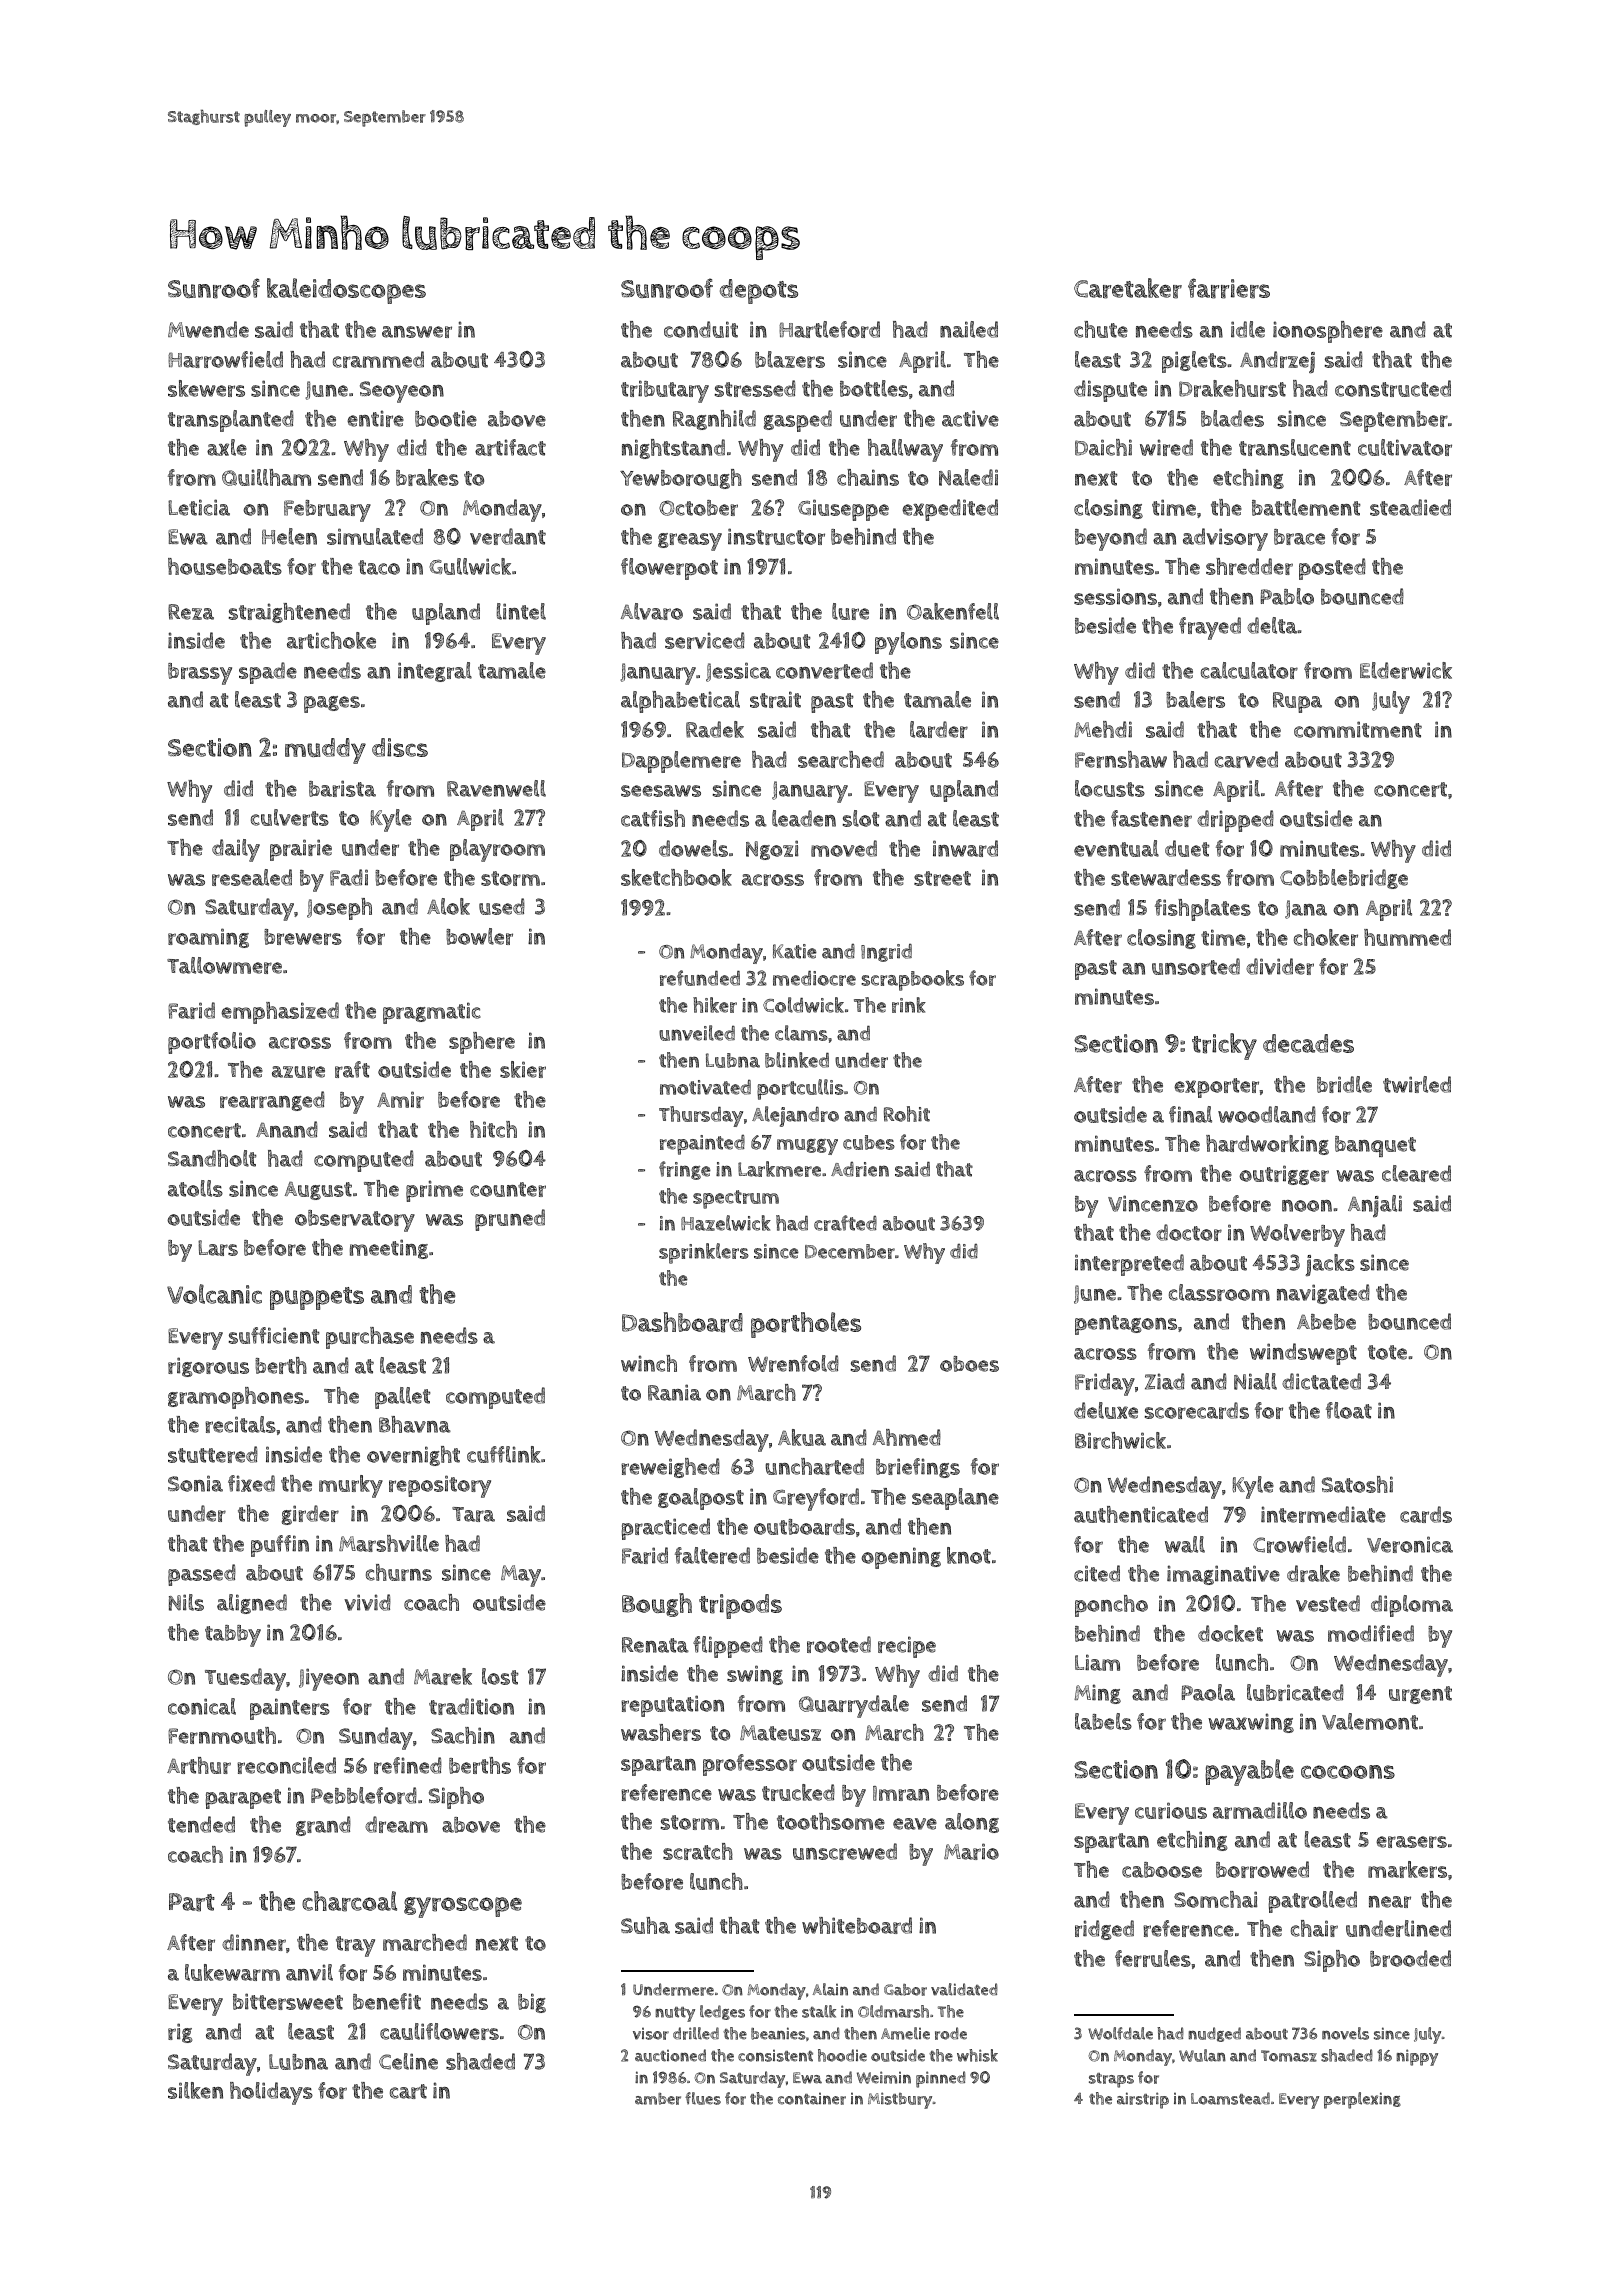 The width and height of the image is (1620, 2292). I want to click on Sonia, so click(195, 1483).
